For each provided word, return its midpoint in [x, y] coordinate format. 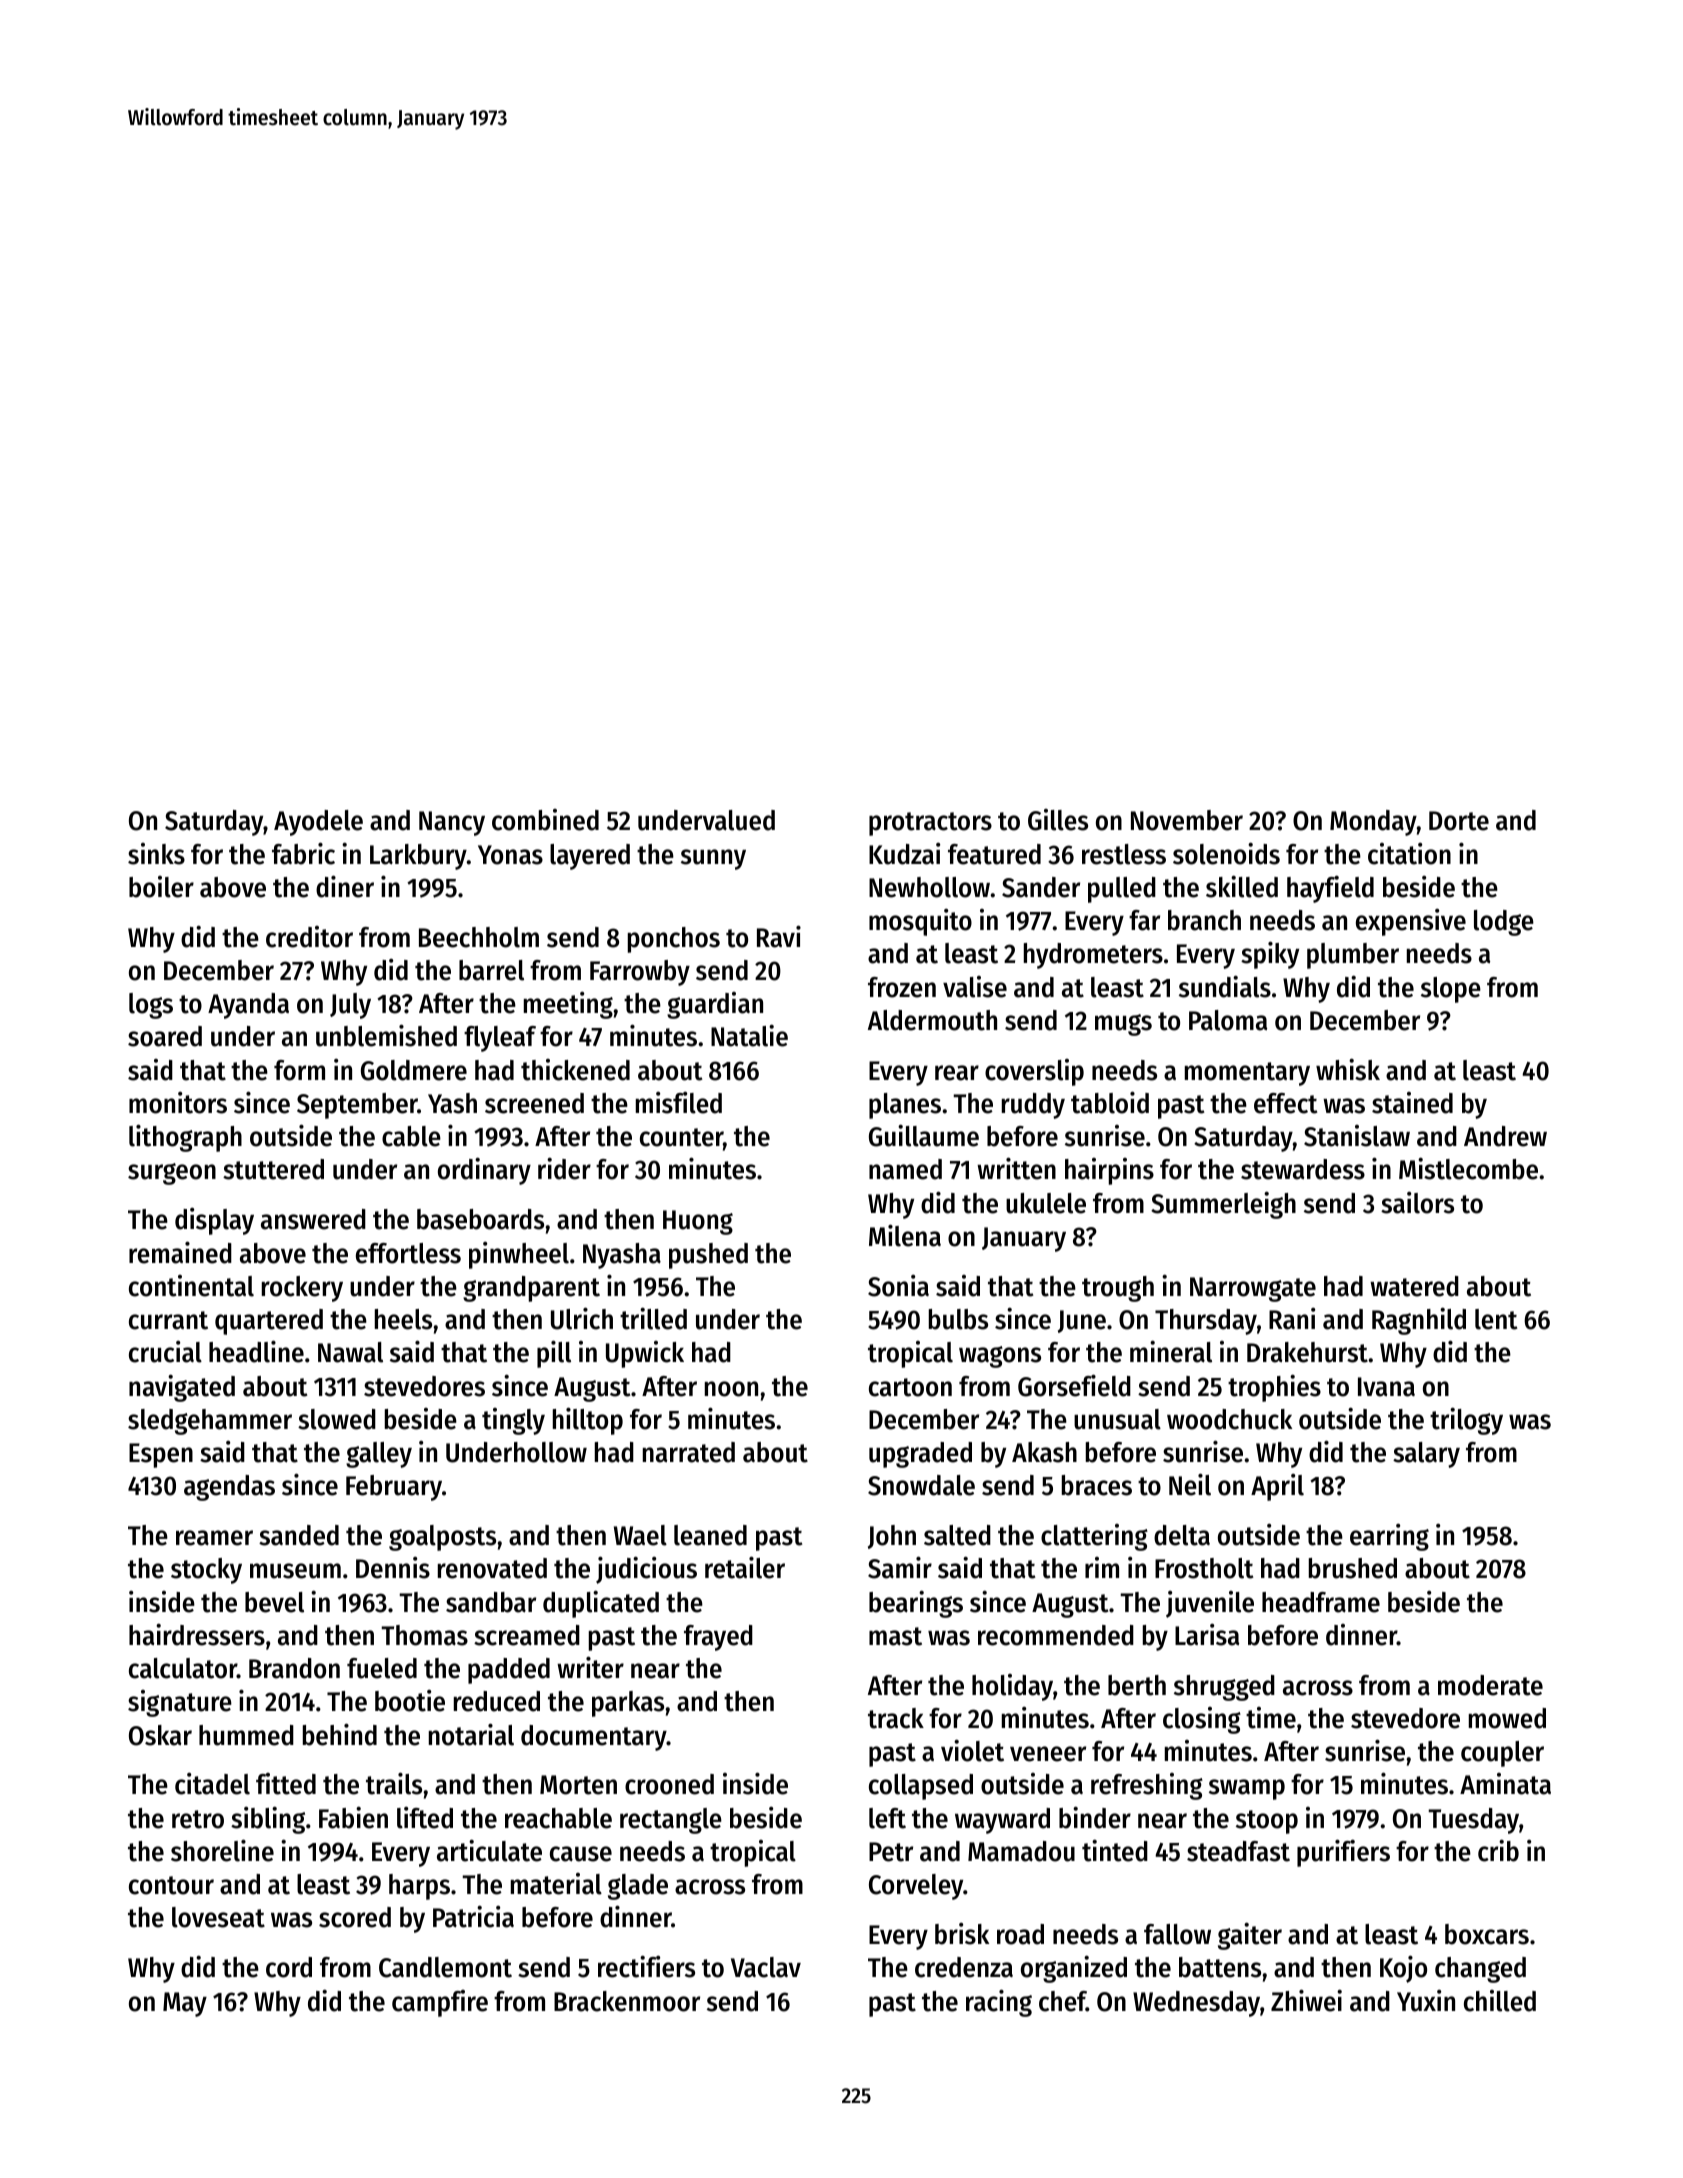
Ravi [779, 936]
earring [1389, 1537]
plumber [1353, 956]
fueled [382, 1668]
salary [1426, 1455]
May [185, 2004]
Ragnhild [1419, 1321]
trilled [653, 1318]
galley [379, 1455]
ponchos [674, 940]
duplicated [601, 1604]
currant [168, 1320]
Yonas [510, 855]
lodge [1504, 923]
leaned [710, 1535]
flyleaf [500, 1039]
